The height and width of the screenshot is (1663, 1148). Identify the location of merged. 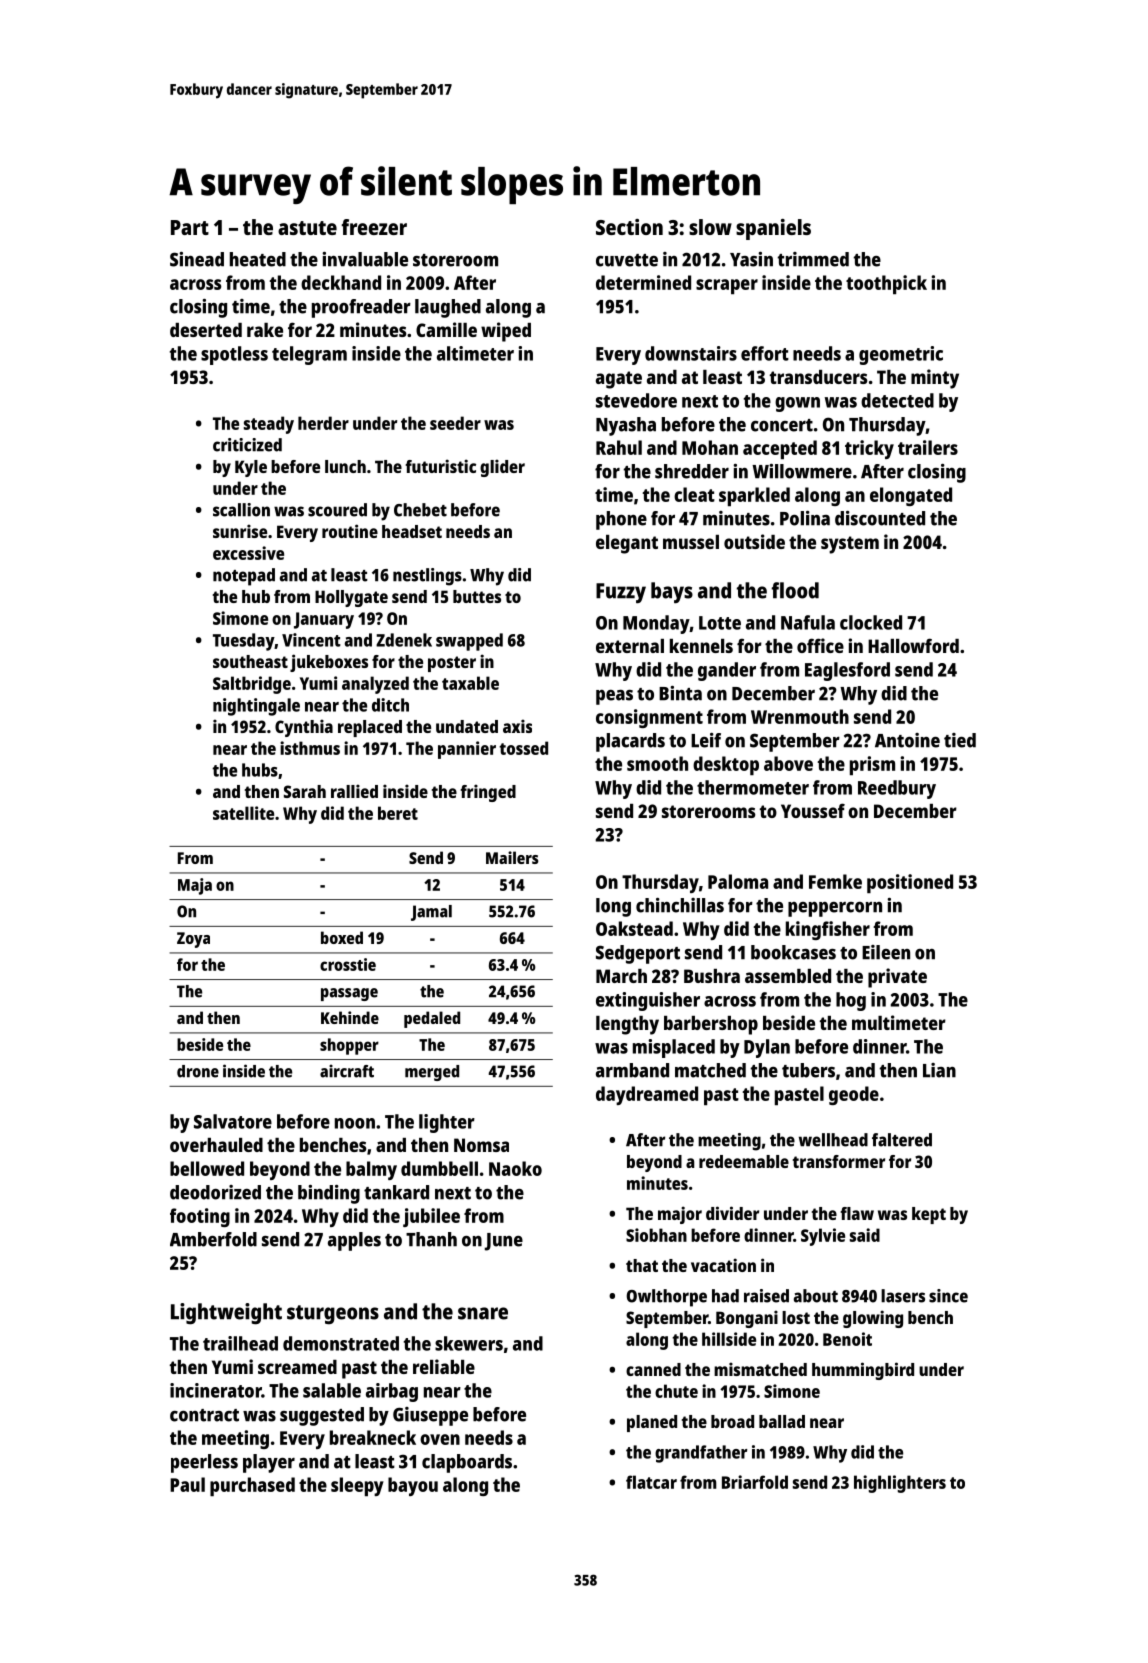
(432, 1073).
